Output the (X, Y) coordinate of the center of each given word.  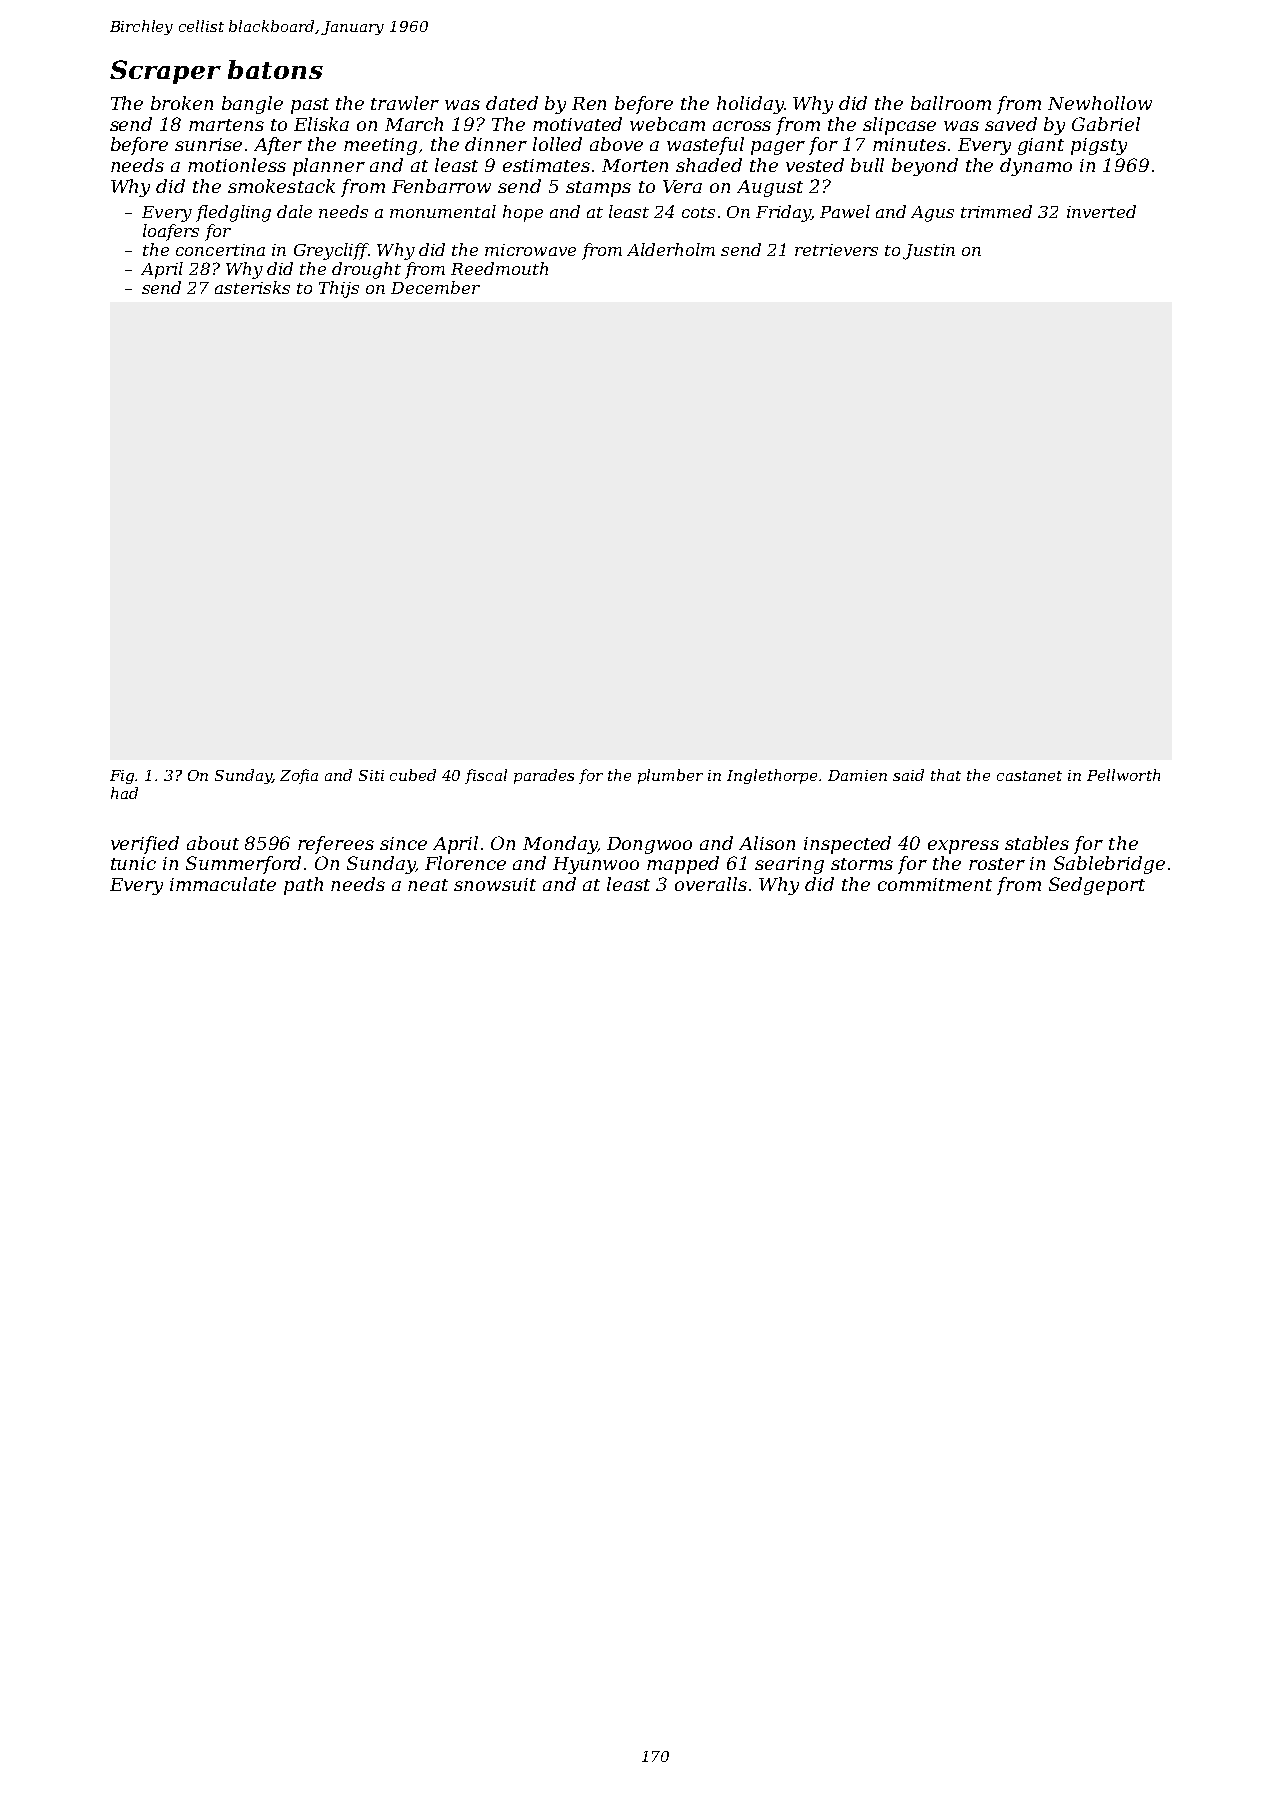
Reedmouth (499, 268)
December (435, 287)
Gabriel (1106, 124)
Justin (929, 252)
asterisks (252, 287)
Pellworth (1123, 775)
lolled (557, 144)
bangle (252, 105)
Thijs (339, 289)
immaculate (223, 884)
